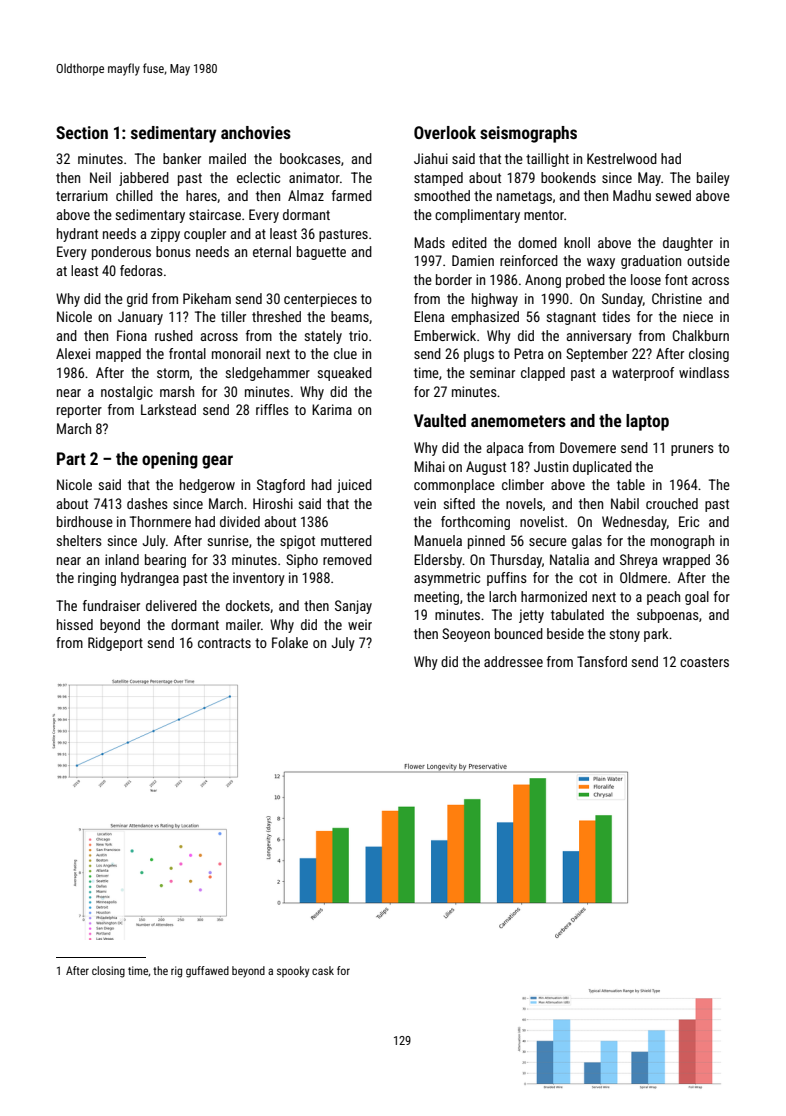 This image has width=786, height=1116. What do you see at coordinates (588, 578) in the image?
I see `cot` at bounding box center [588, 578].
